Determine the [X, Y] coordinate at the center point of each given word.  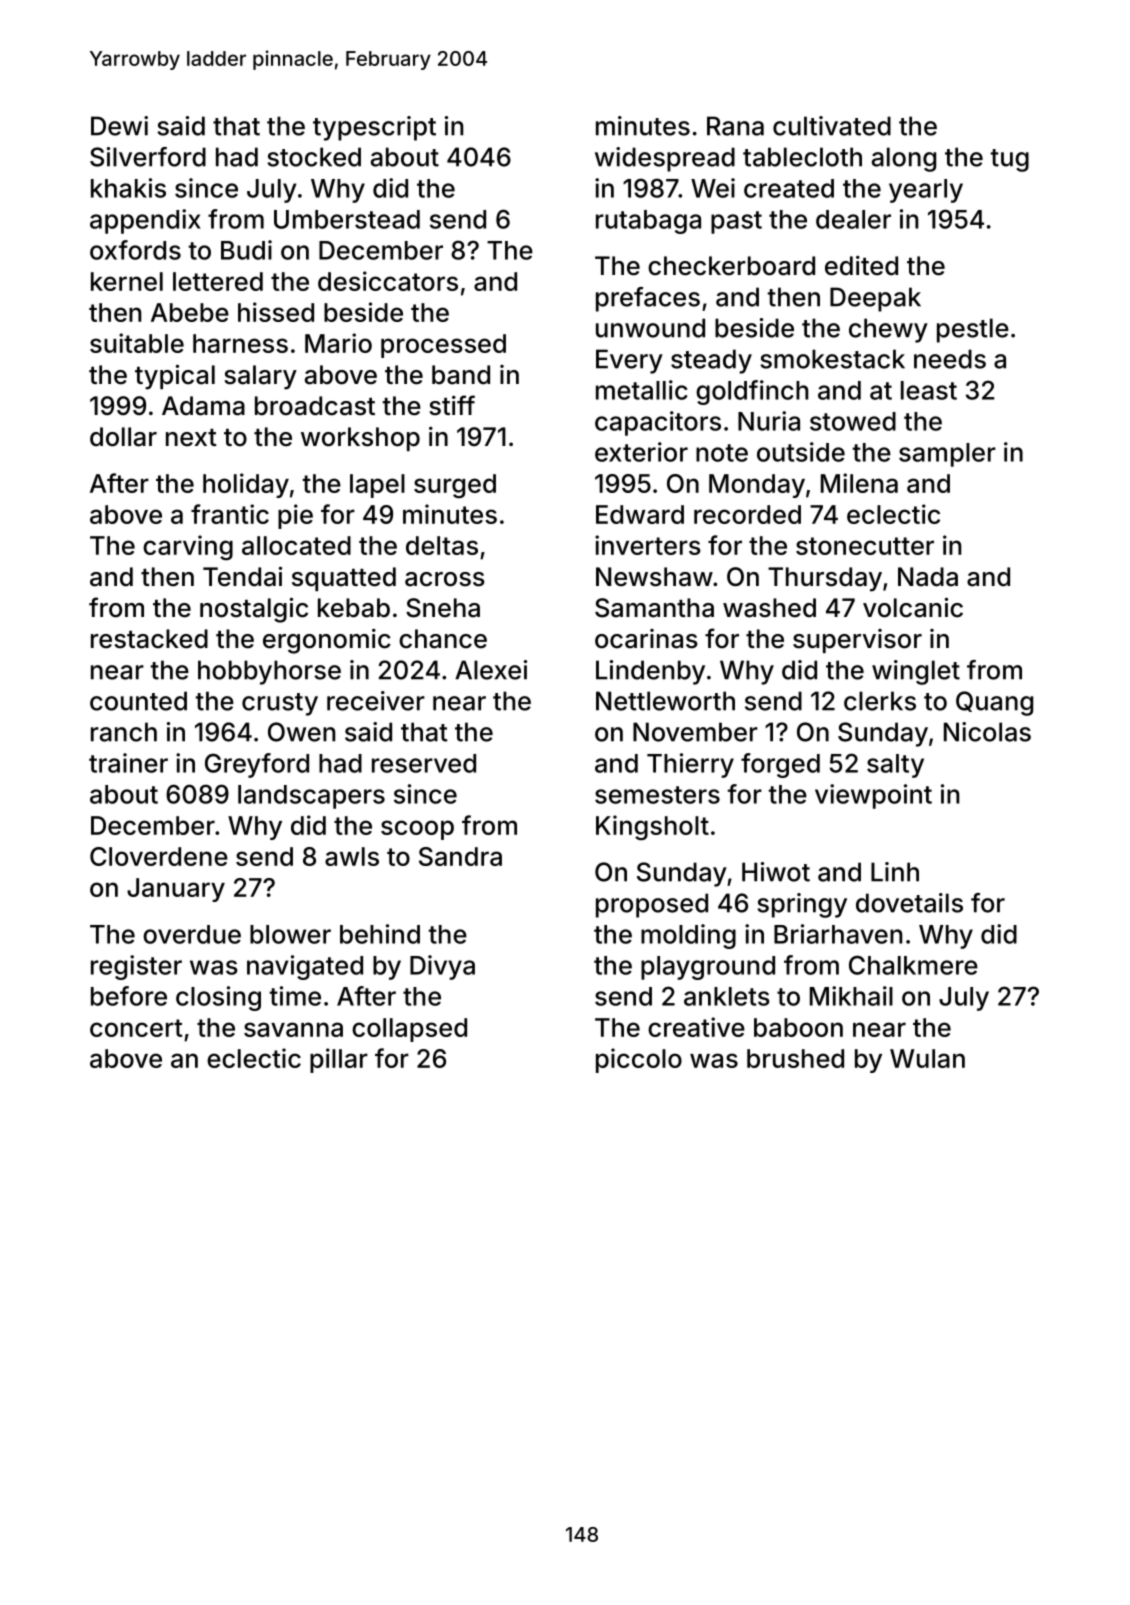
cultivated [832, 126]
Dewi [119, 126]
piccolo [639, 1060]
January [176, 890]
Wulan [927, 1058]
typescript [374, 128]
